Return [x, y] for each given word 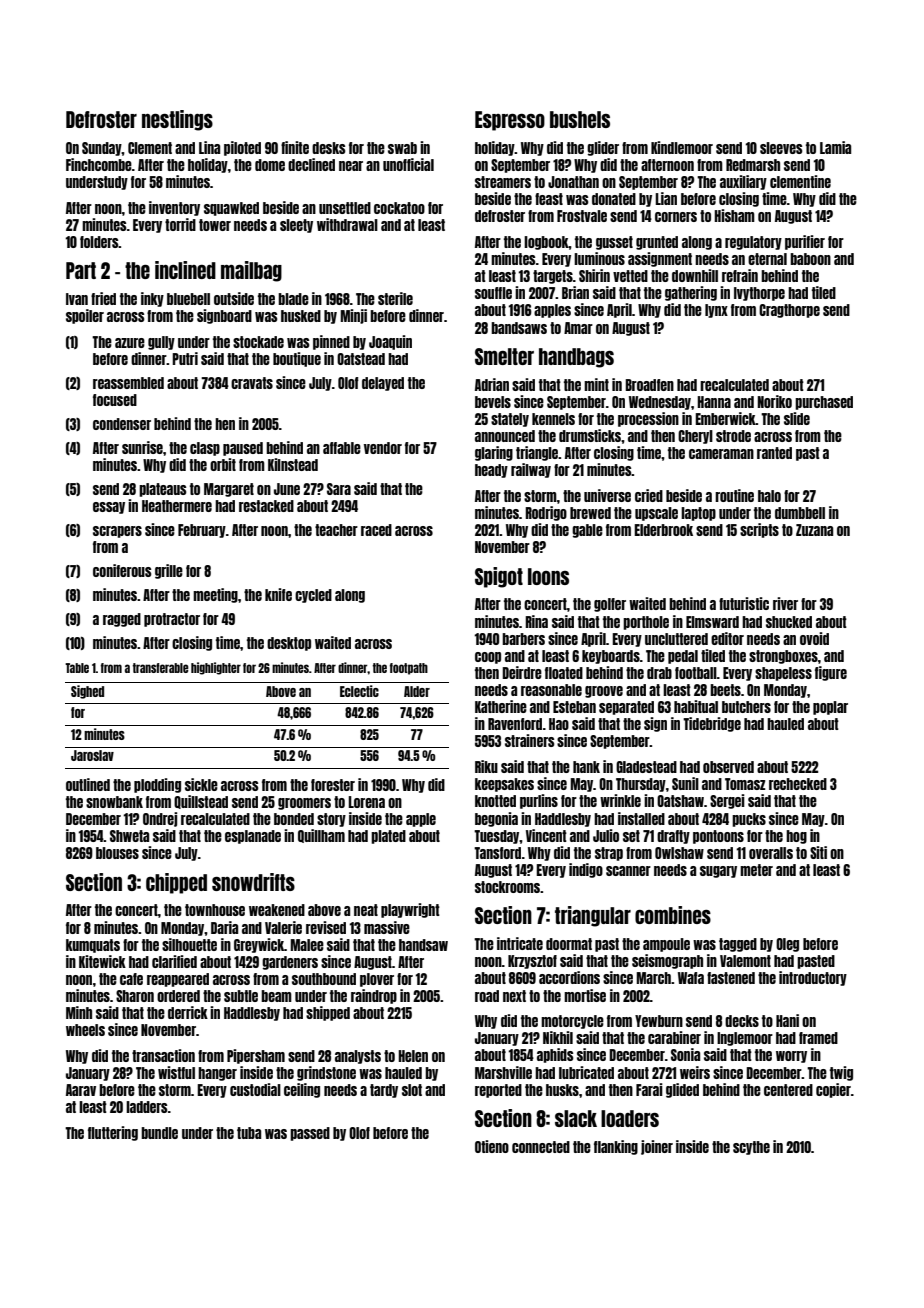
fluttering [113, 1133]
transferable [161, 668]
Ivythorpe [759, 294]
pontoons [718, 837]
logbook [546, 243]
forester [333, 785]
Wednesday [660, 403]
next [514, 996]
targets [553, 277]
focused [115, 400]
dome [270, 165]
